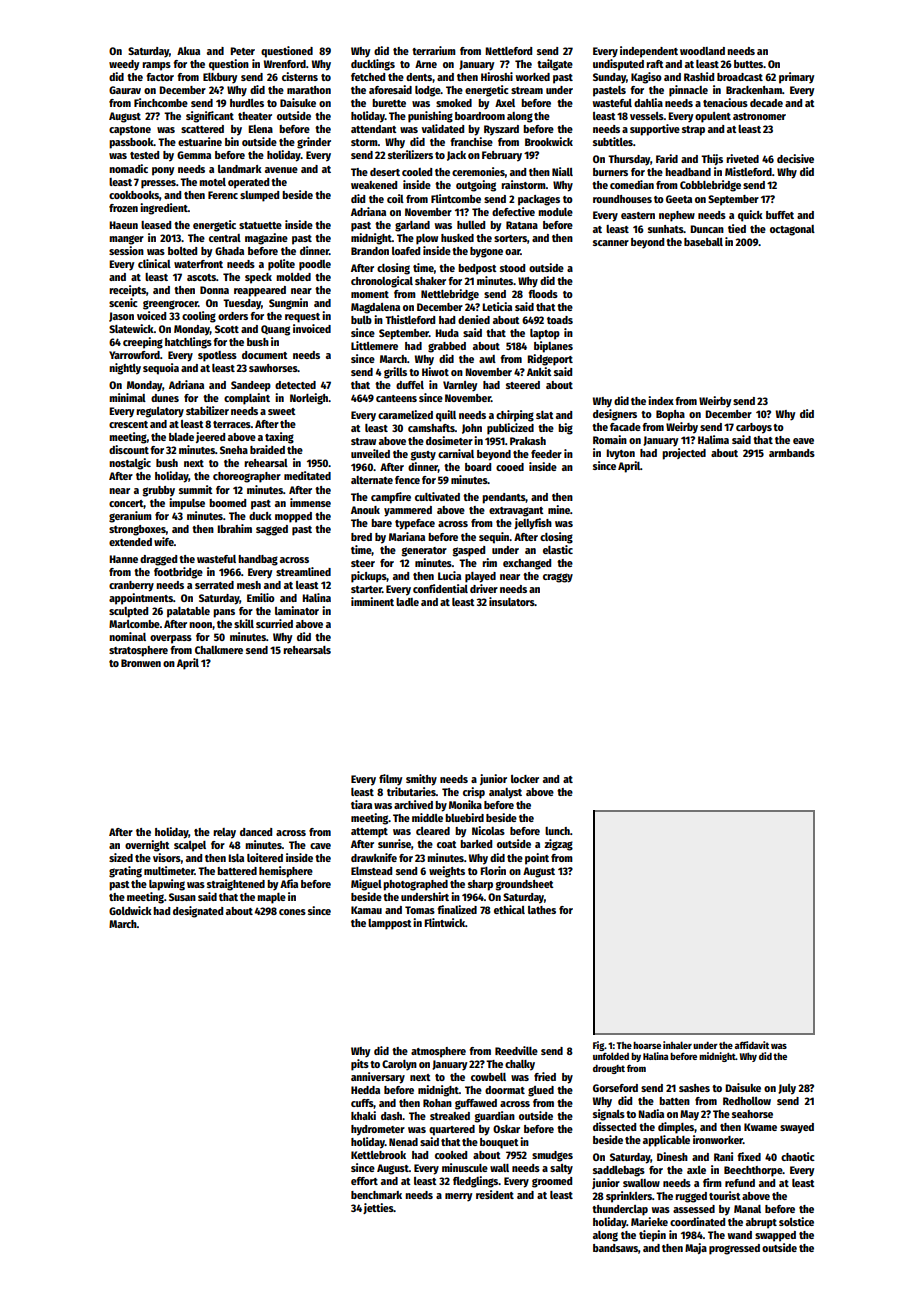 The height and width of the screenshot is (1308, 924). What do you see at coordinates (542, 910) in the screenshot?
I see `lathes` at bounding box center [542, 910].
